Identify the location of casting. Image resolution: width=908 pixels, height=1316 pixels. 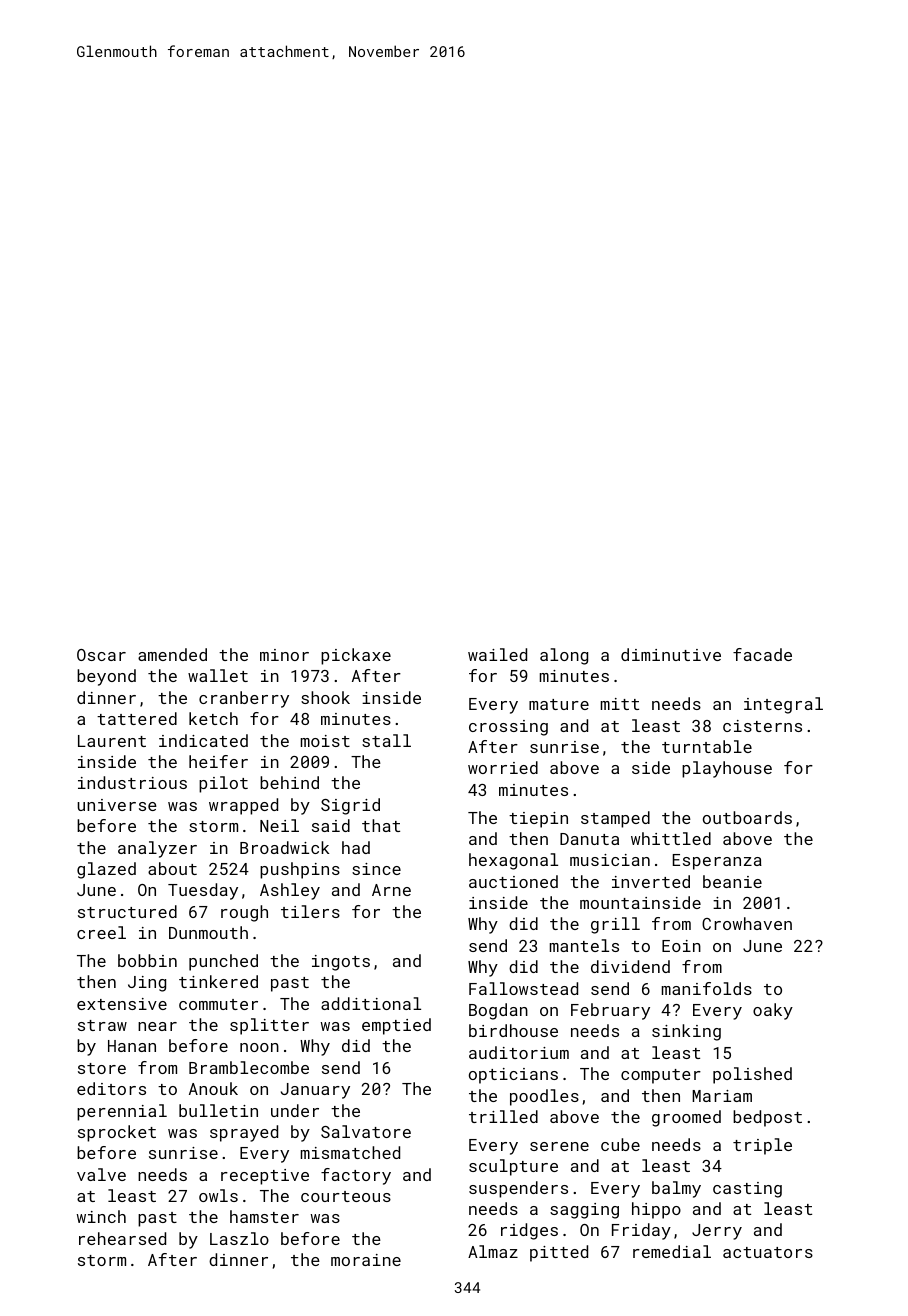
(747, 1190).
